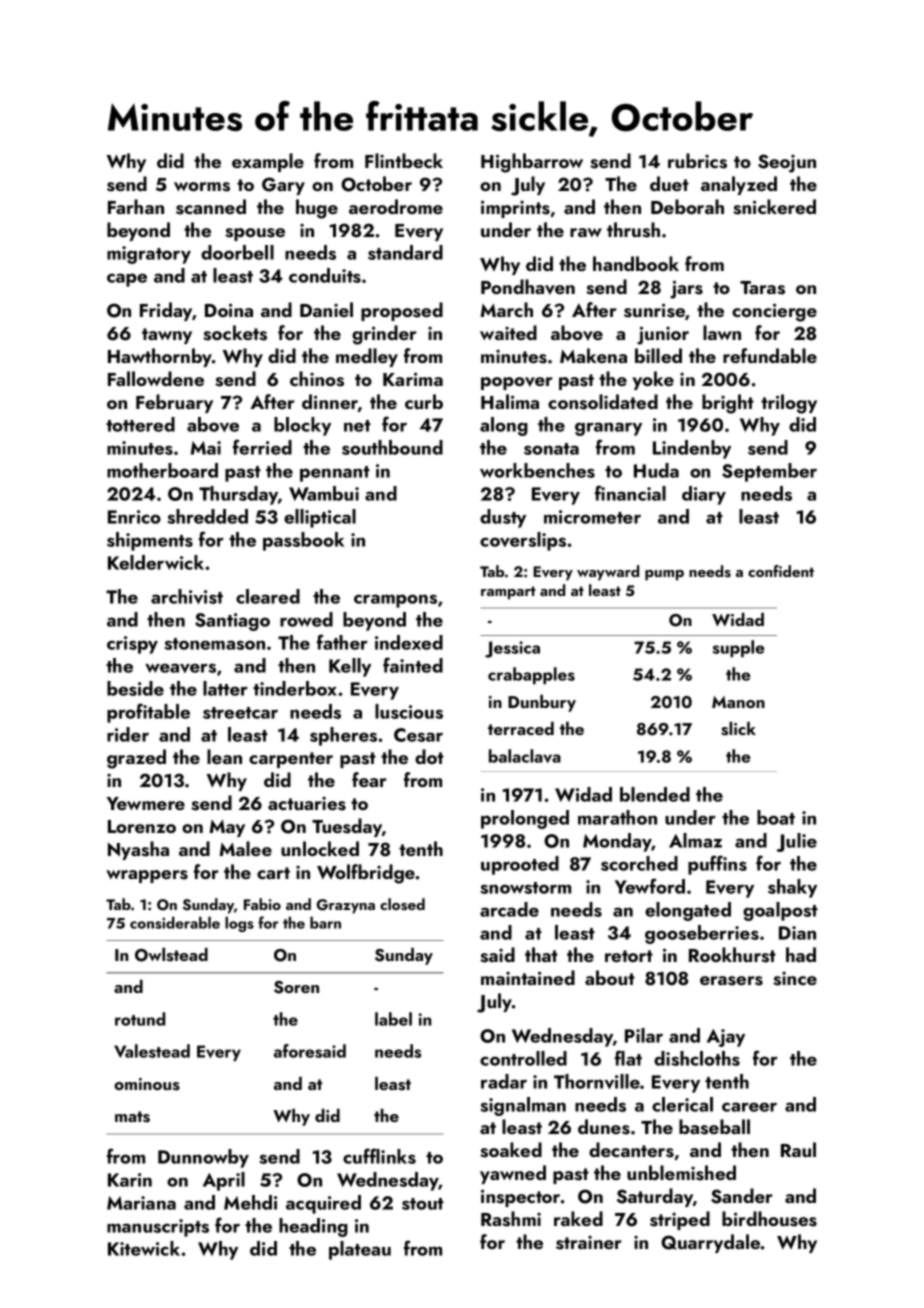  What do you see at coordinates (797, 842) in the document?
I see `Julie` at bounding box center [797, 842].
